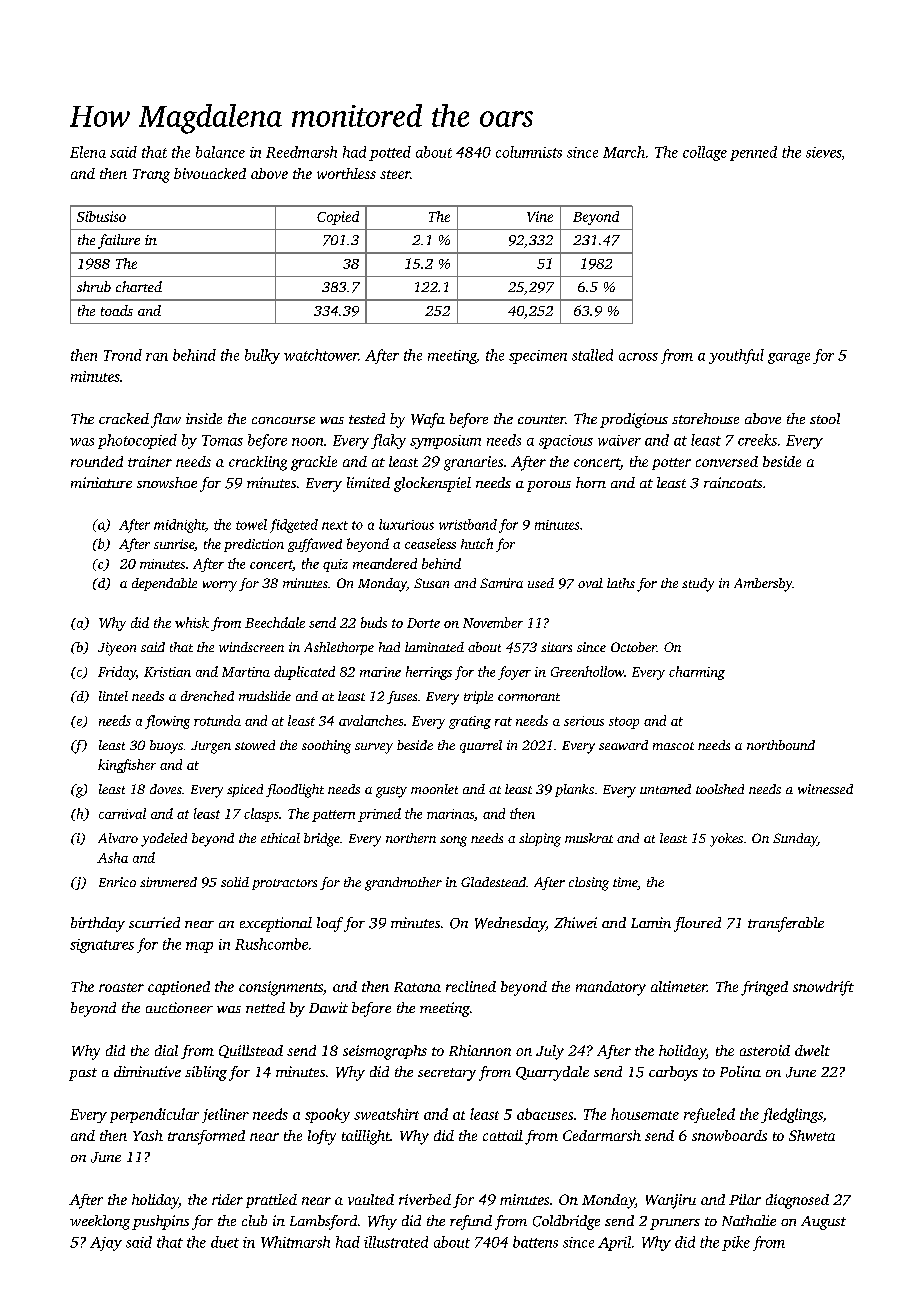  Describe the element at coordinates (166, 420) in the document. I see `flaw` at that location.
